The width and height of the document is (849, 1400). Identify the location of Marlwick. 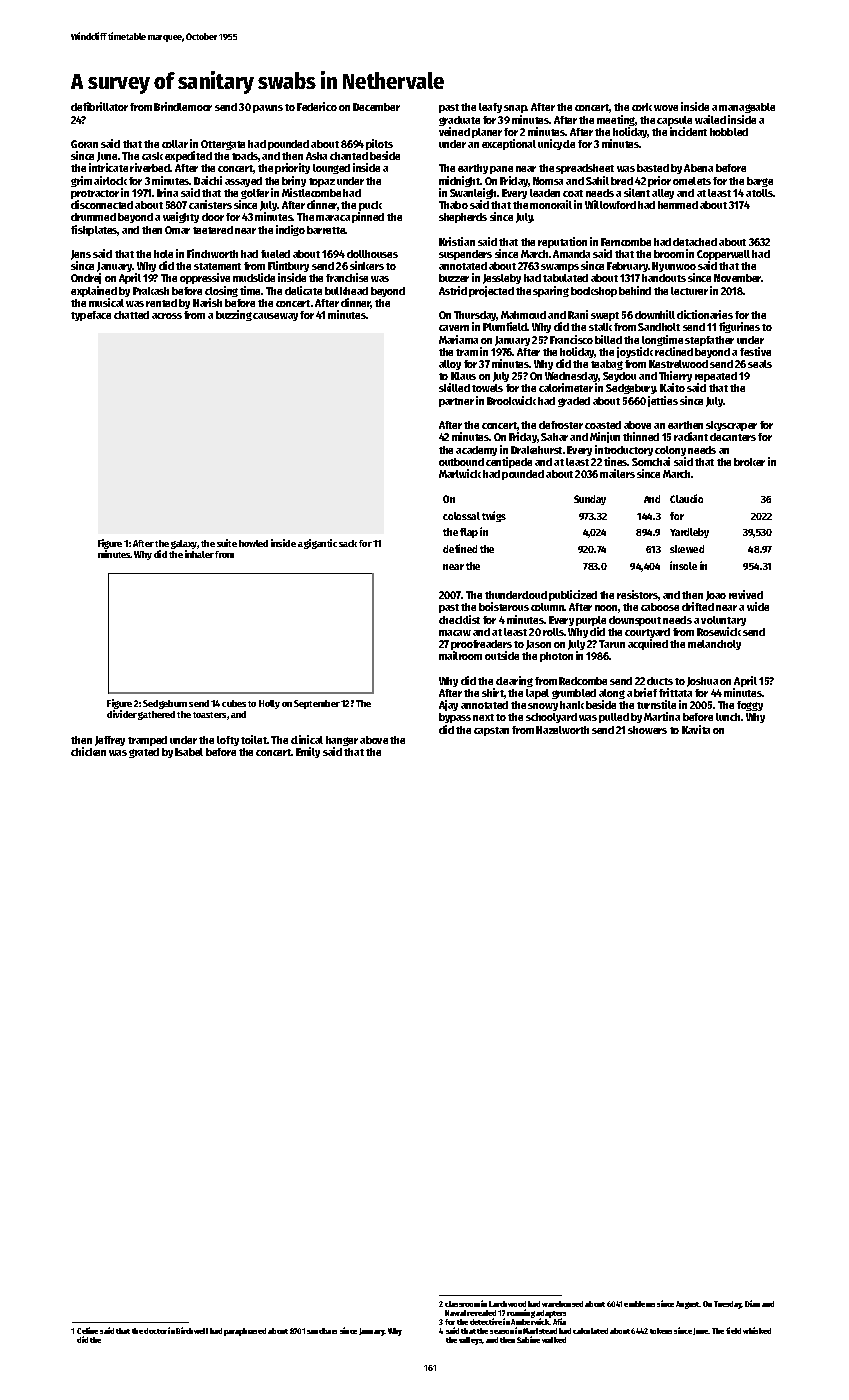
(460, 473).
